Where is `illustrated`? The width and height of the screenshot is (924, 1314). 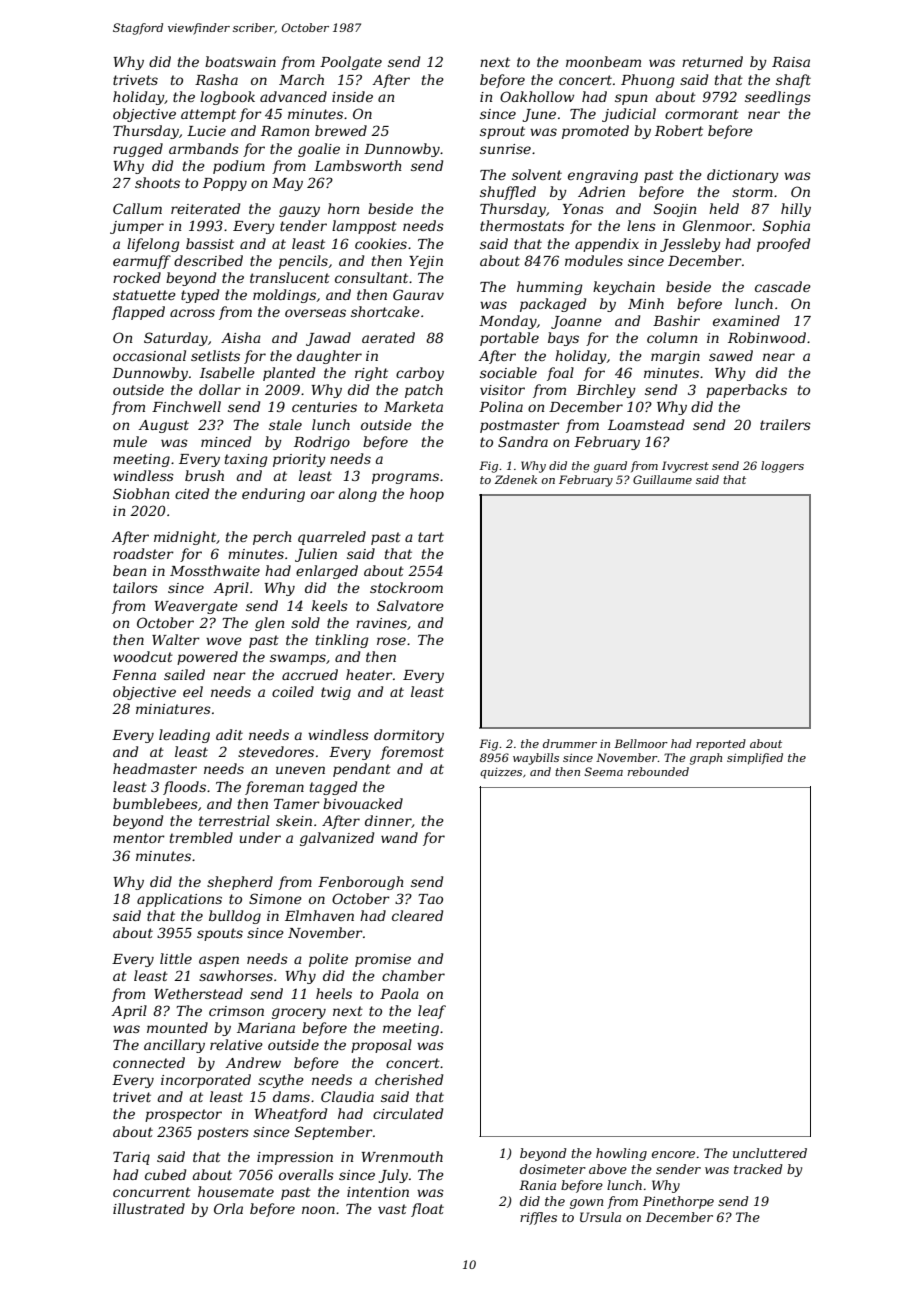
illustrated is located at coordinates (149, 1208).
